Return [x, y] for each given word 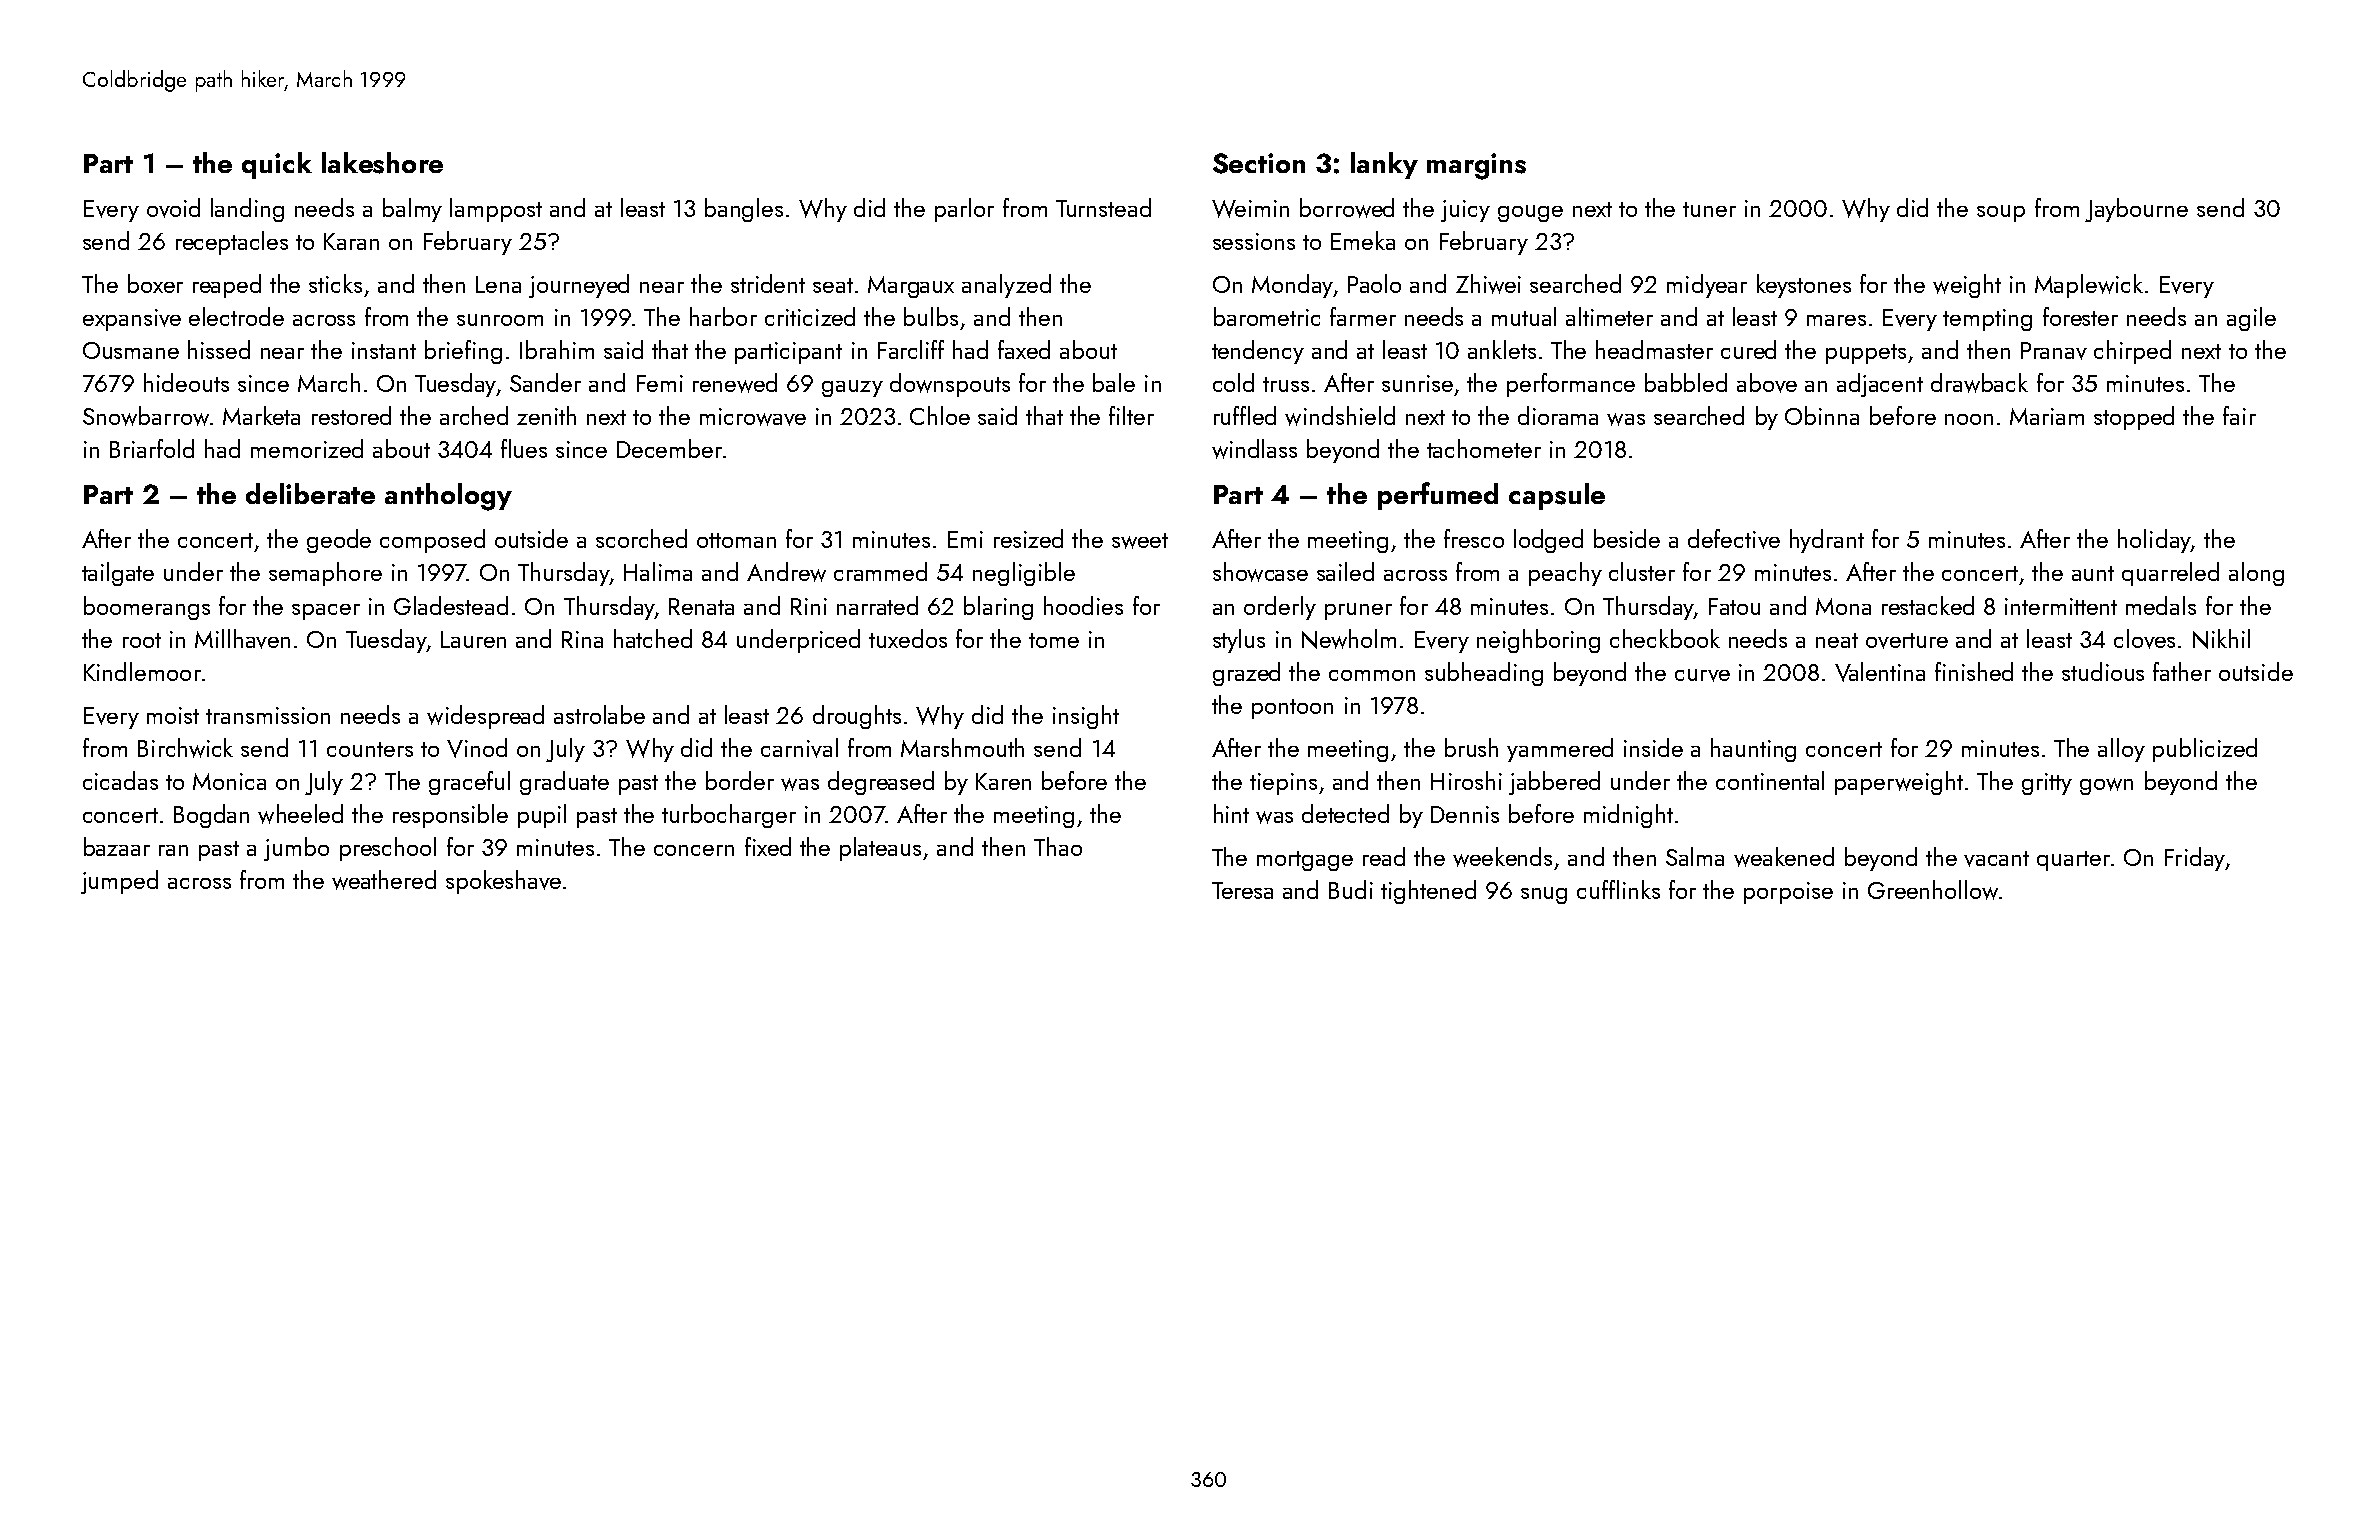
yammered [1560, 750]
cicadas [120, 780]
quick [277, 165]
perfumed [1438, 496]
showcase [1260, 572]
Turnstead [1103, 207]
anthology [448, 497]
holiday [2154, 541]
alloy [2121, 750]
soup [2001, 213]
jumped [119, 882]
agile [2251, 319]
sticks [335, 283]
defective [1734, 539]
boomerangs [147, 608]
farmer [1363, 316]
